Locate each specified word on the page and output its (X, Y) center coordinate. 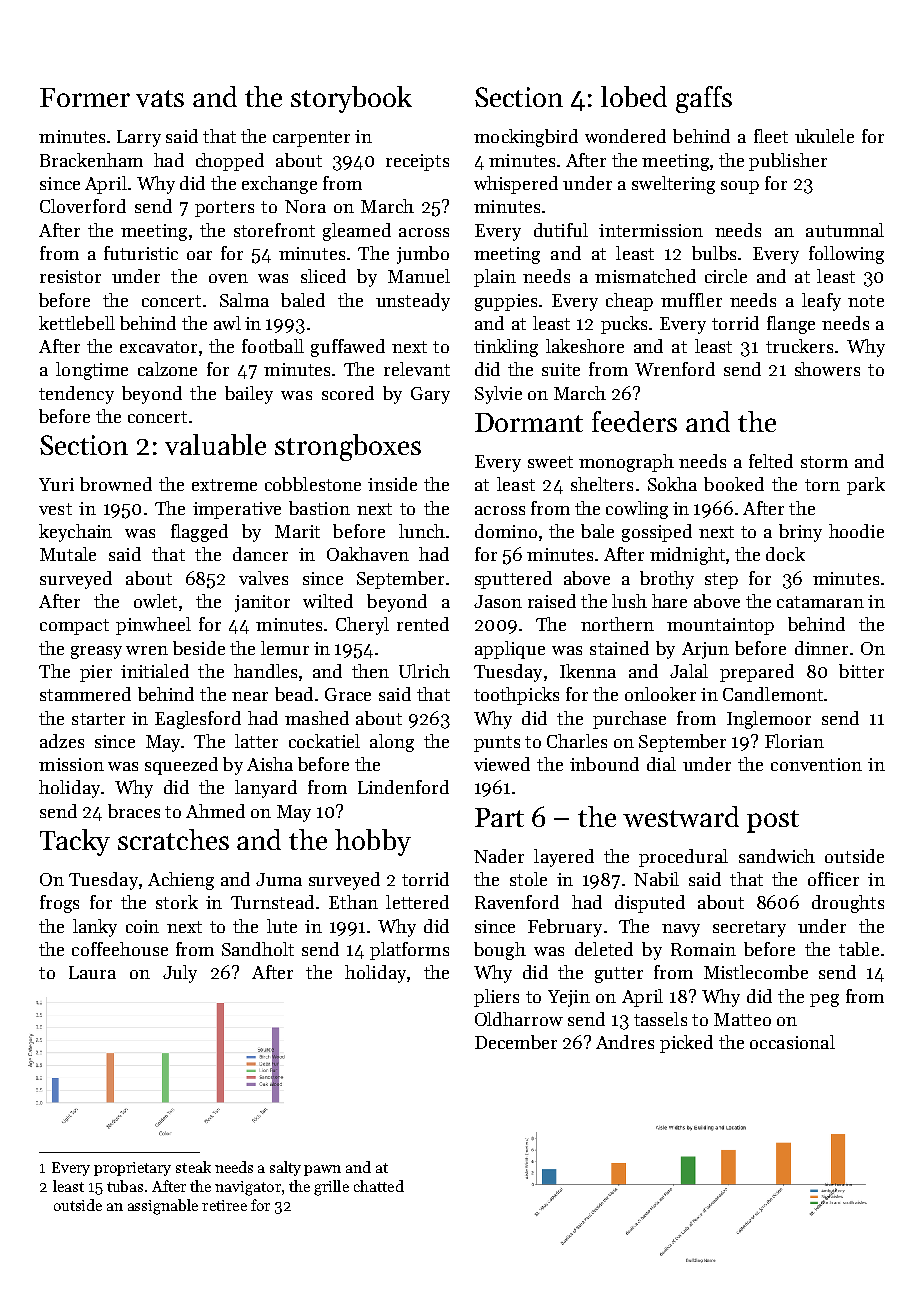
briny (800, 533)
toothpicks (516, 696)
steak (193, 1167)
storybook (351, 99)
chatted (379, 1186)
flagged (199, 533)
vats (160, 98)
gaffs (704, 99)
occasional (792, 1042)
